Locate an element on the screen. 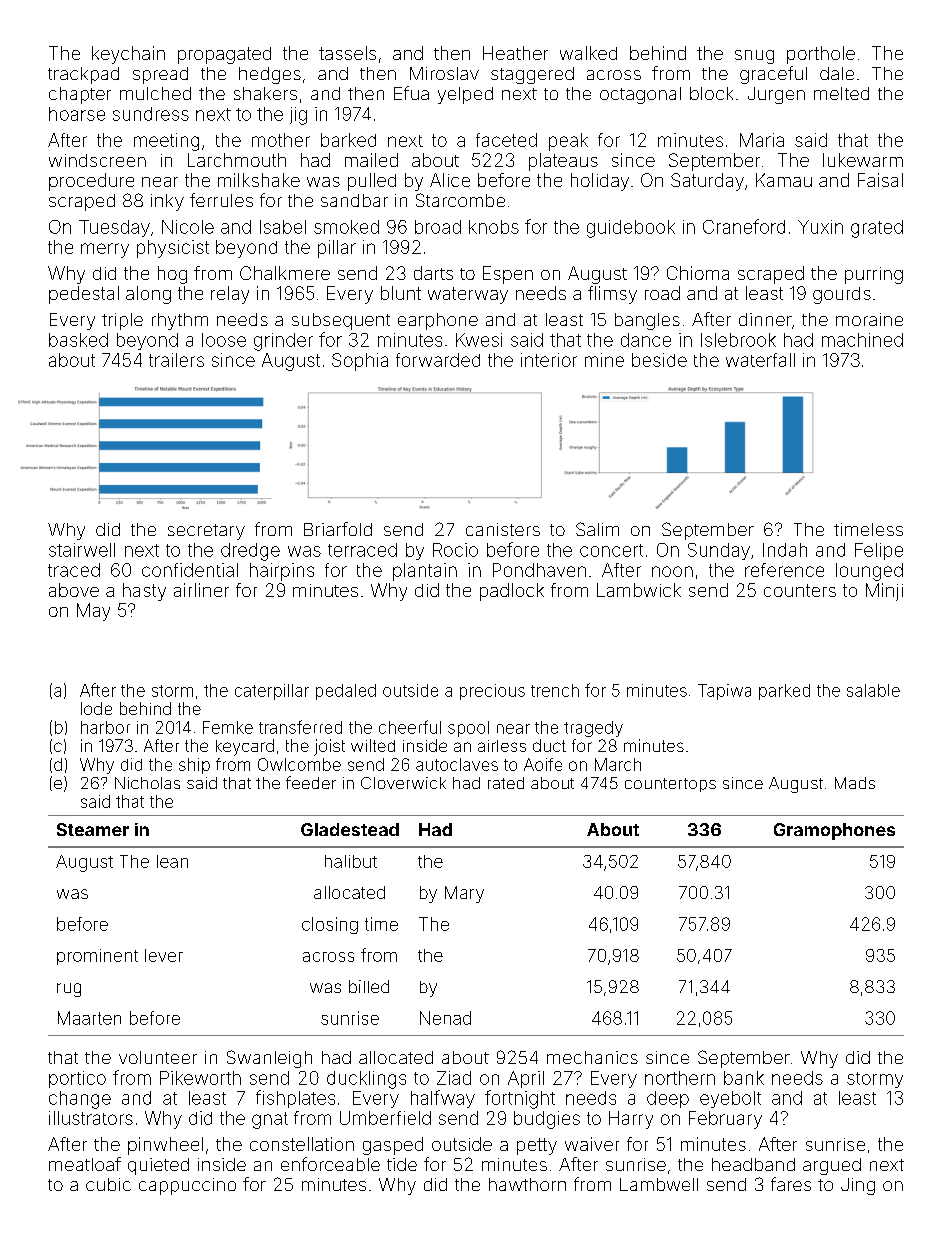 This screenshot has height=1233, width=952. closing is located at coordinates (330, 925).
